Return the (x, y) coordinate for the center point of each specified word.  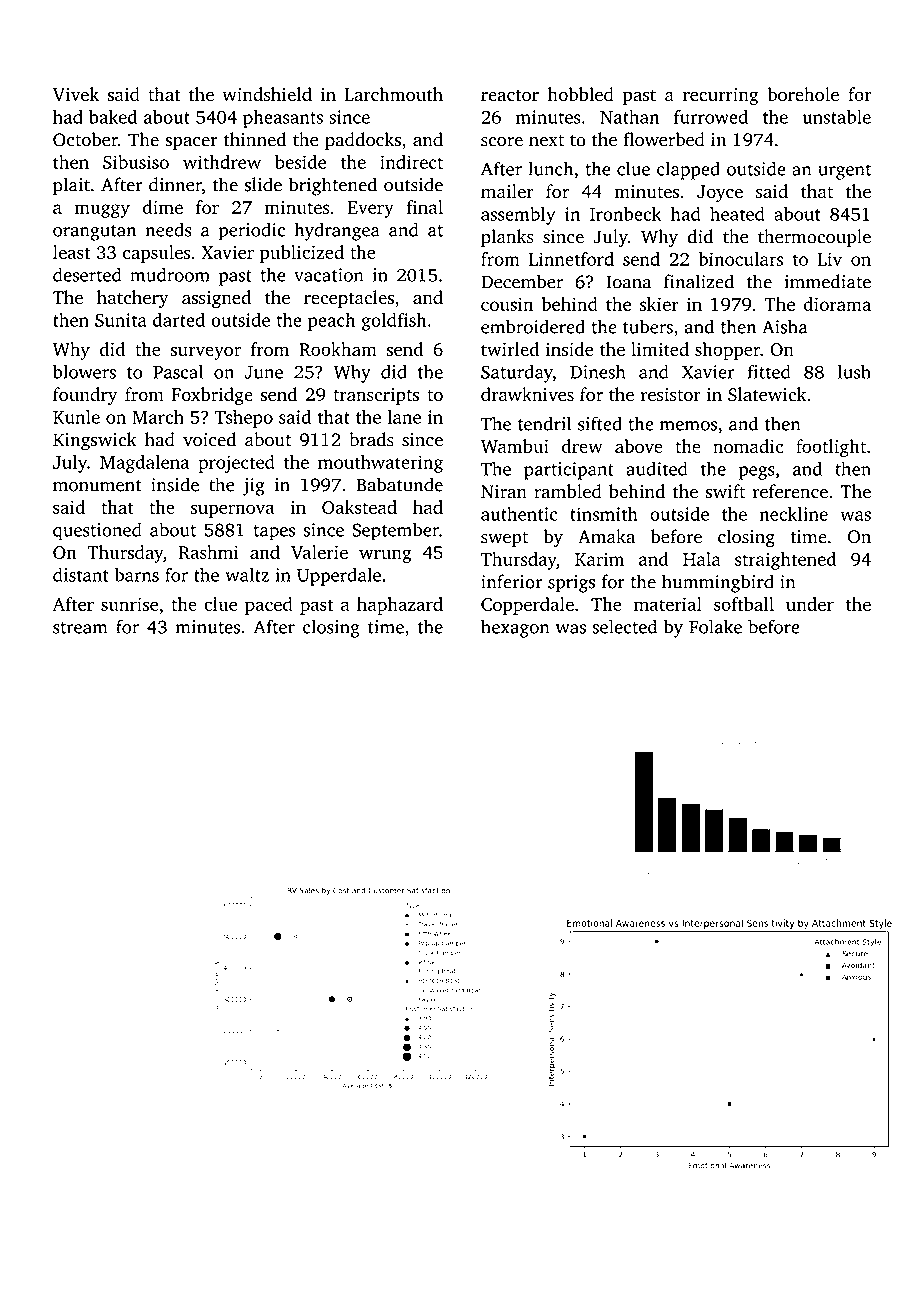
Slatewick (767, 394)
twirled (510, 349)
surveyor (205, 353)
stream (80, 628)
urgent (844, 172)
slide (263, 184)
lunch (550, 168)
